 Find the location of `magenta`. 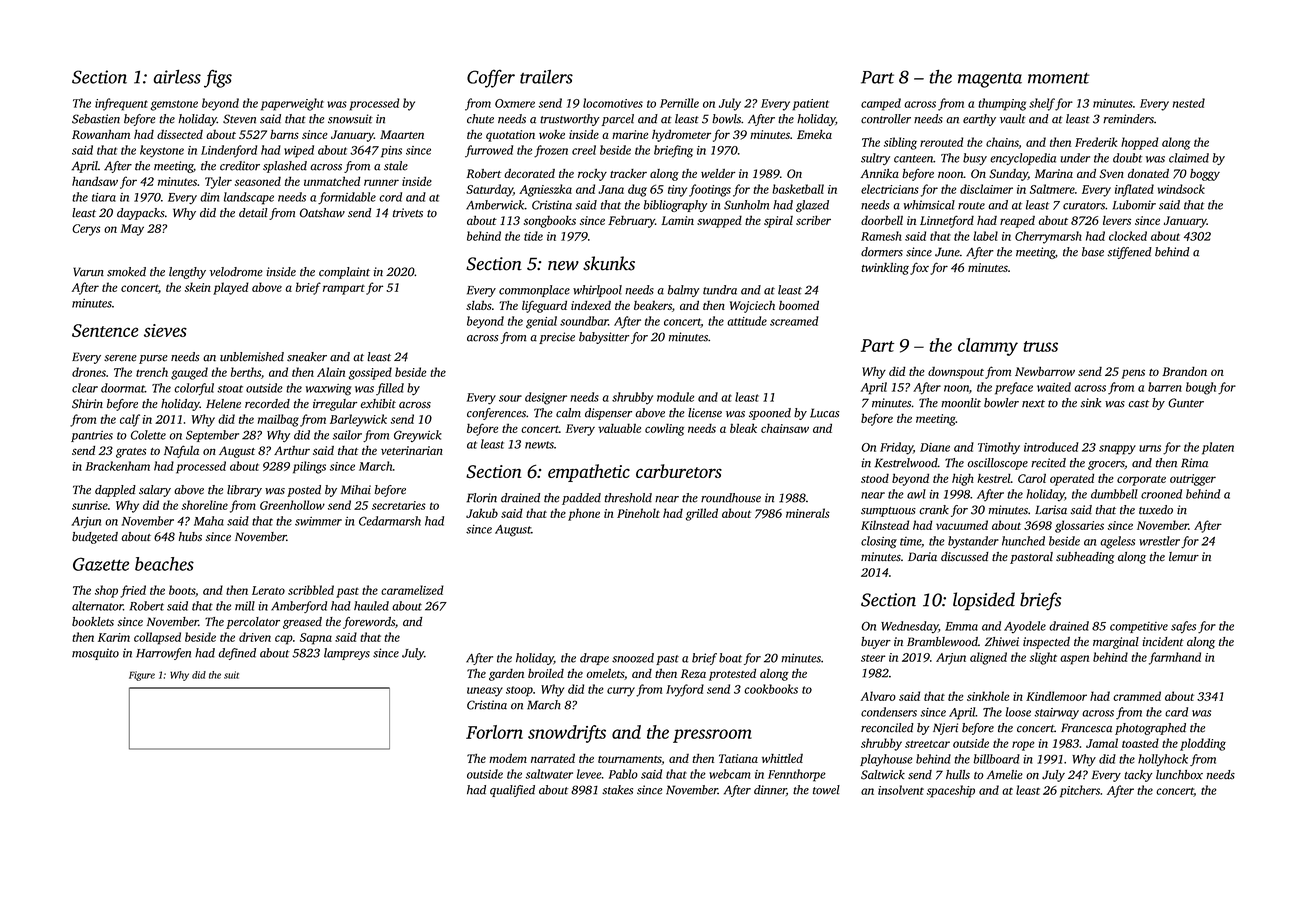

magenta is located at coordinates (990, 80).
